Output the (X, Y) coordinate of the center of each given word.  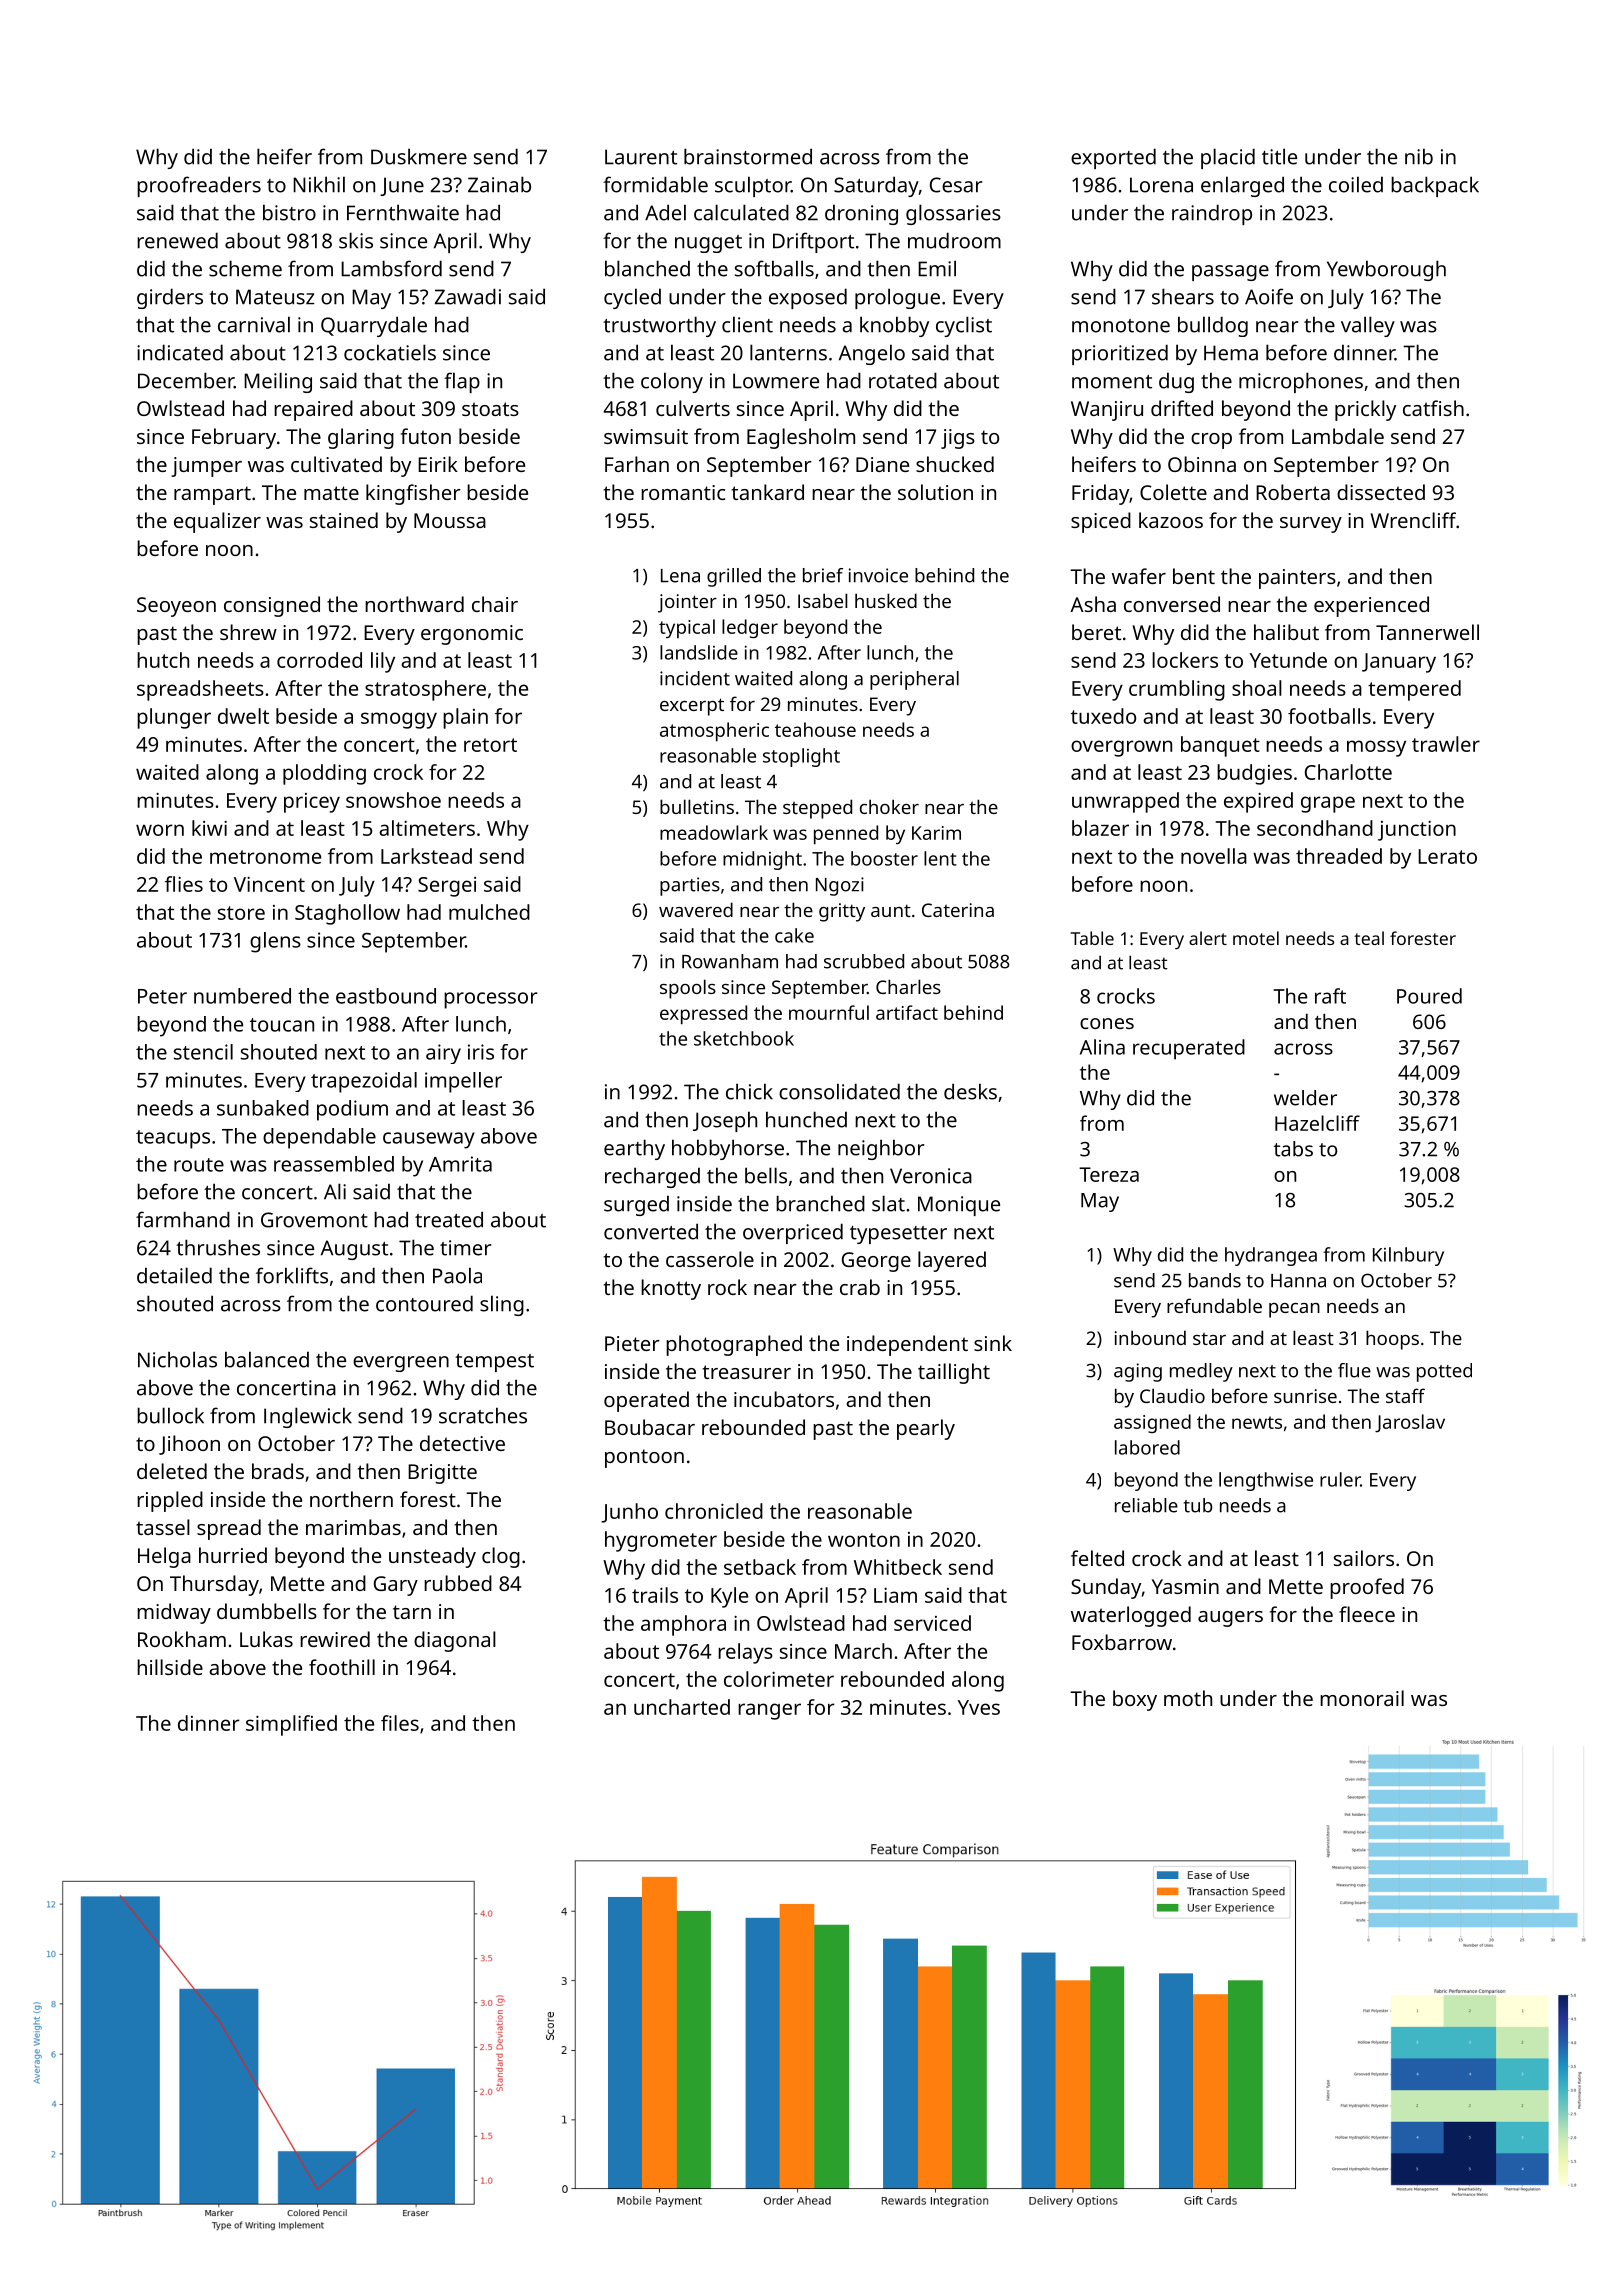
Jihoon (189, 1445)
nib (1419, 156)
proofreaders (199, 186)
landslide (699, 652)
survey (1311, 525)
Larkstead (426, 856)
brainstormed (748, 156)
